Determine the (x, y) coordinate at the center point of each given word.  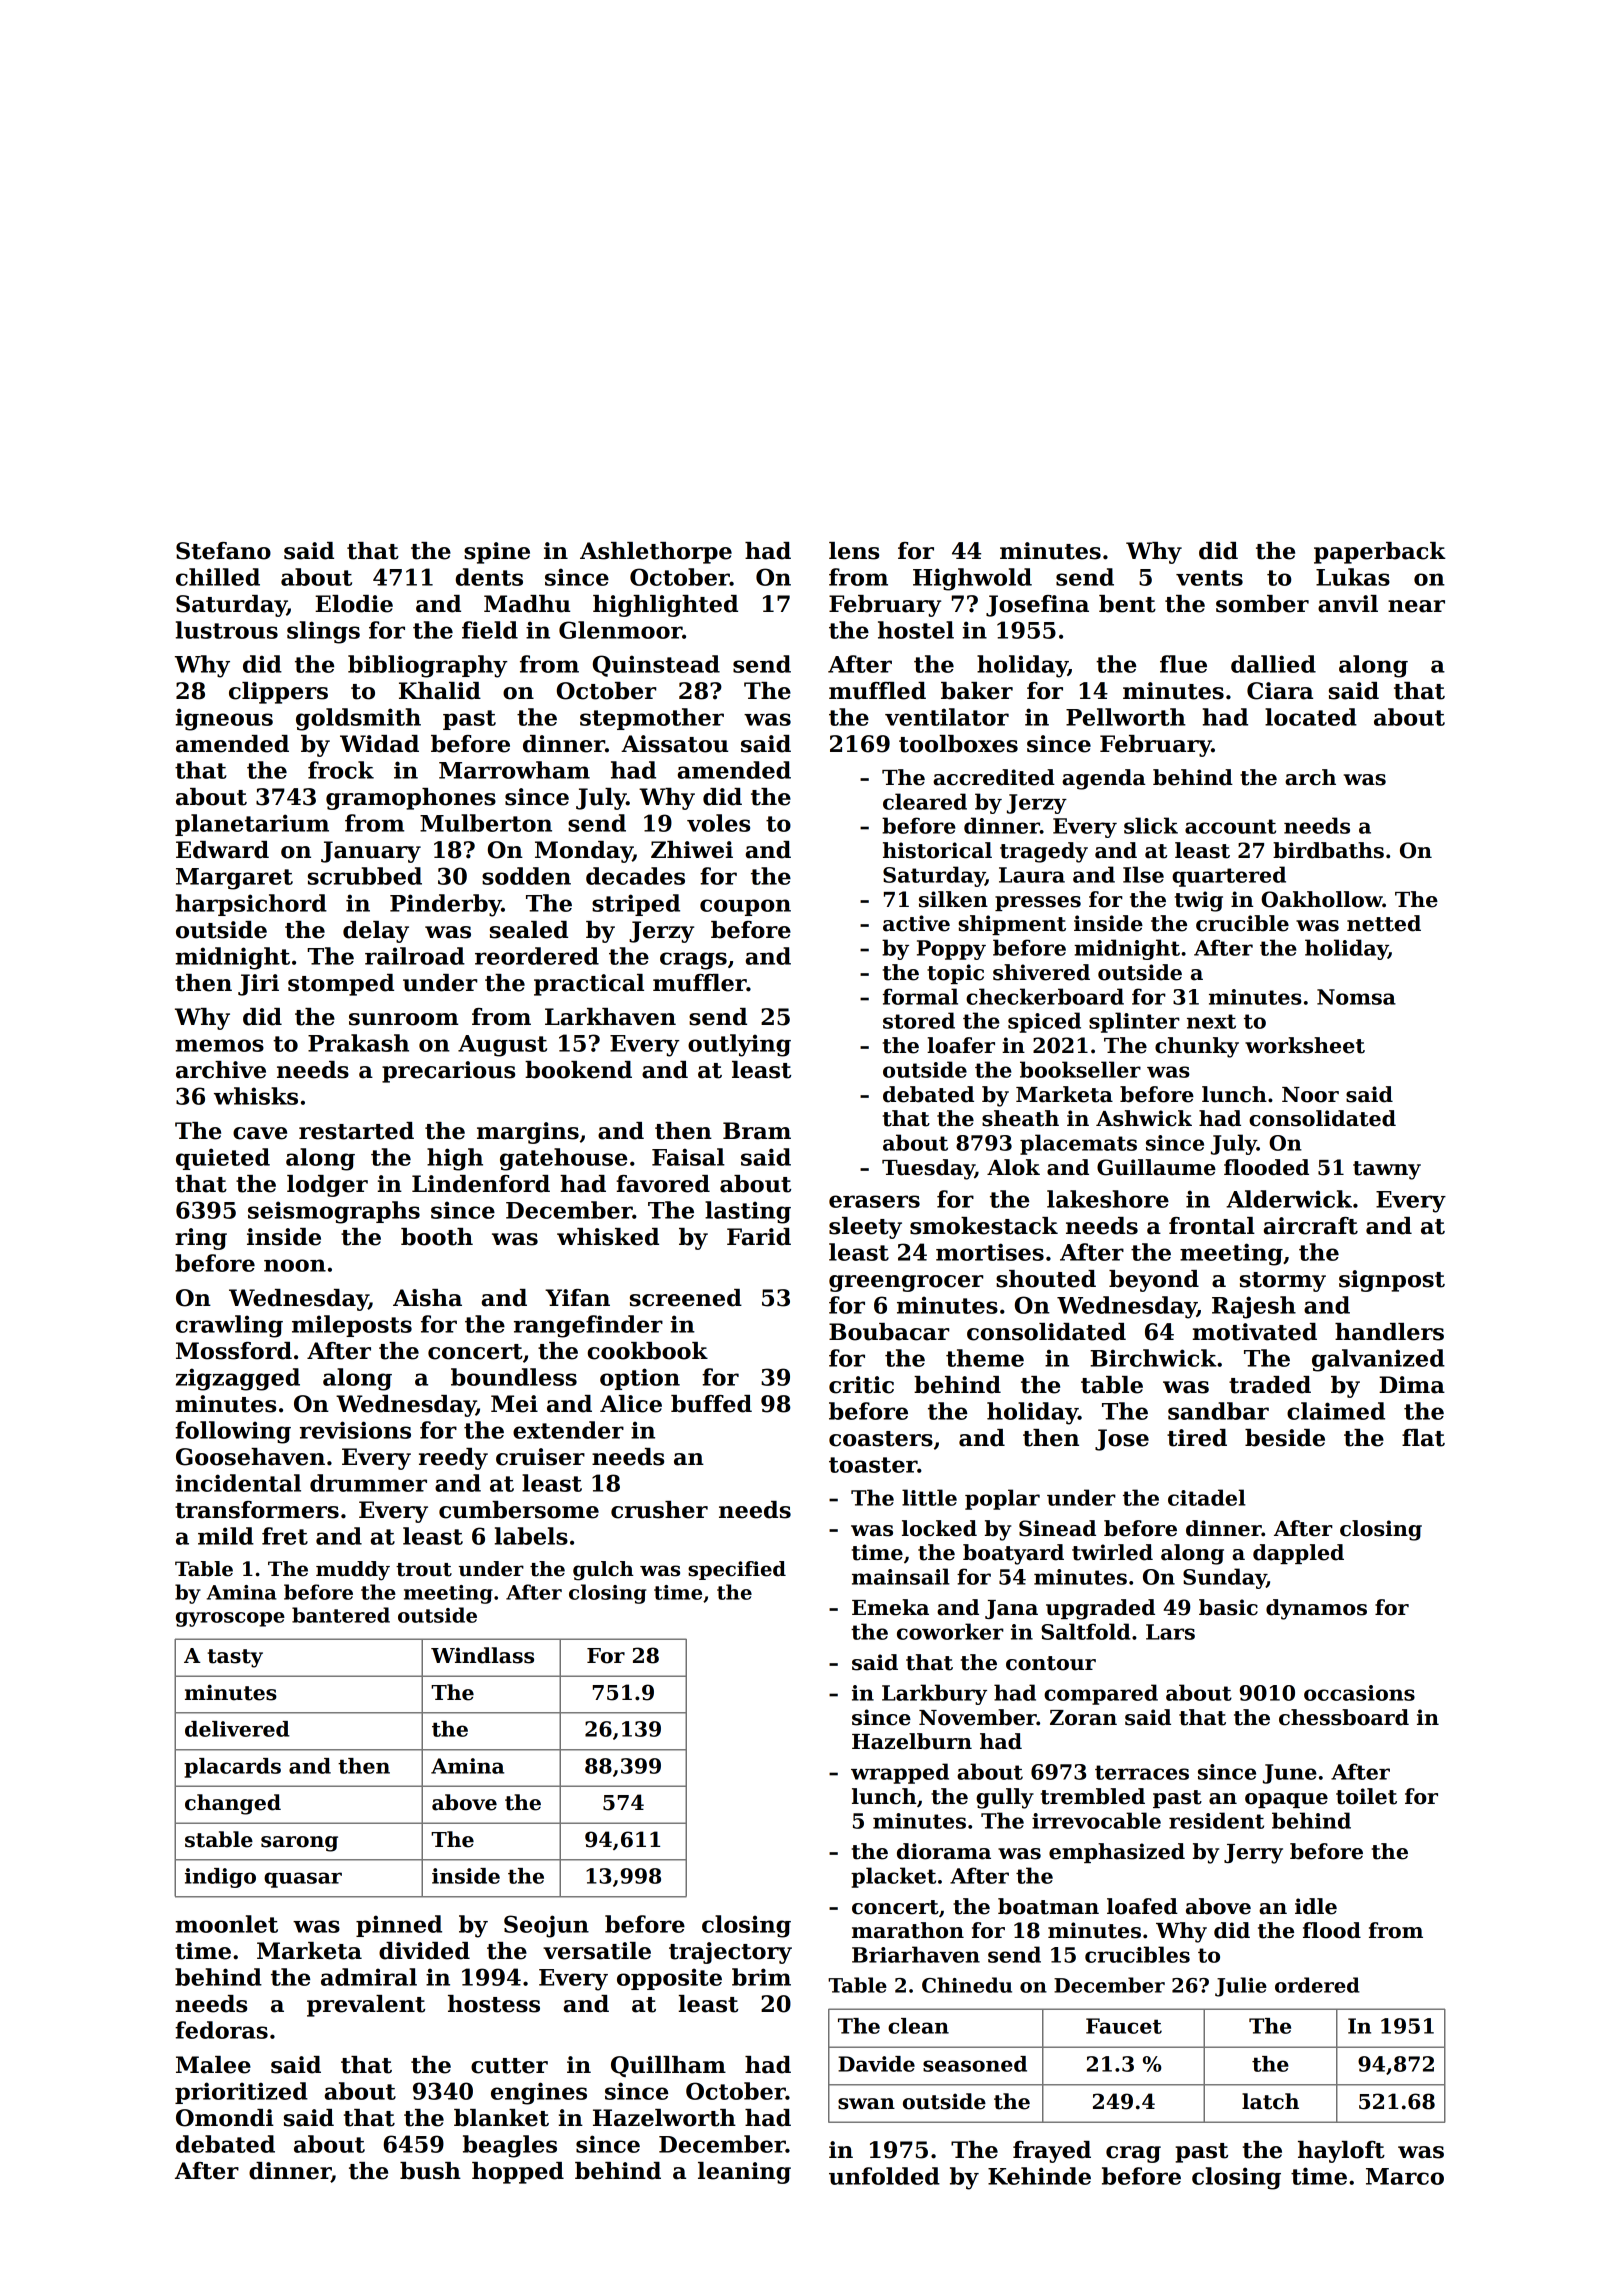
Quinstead (656, 666)
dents (489, 577)
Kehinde (1039, 2176)
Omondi (225, 2118)
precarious (448, 1072)
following (233, 1432)
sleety (865, 1228)
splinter (1134, 1022)
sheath (1020, 1118)
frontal (1212, 1226)
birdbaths (1328, 850)
